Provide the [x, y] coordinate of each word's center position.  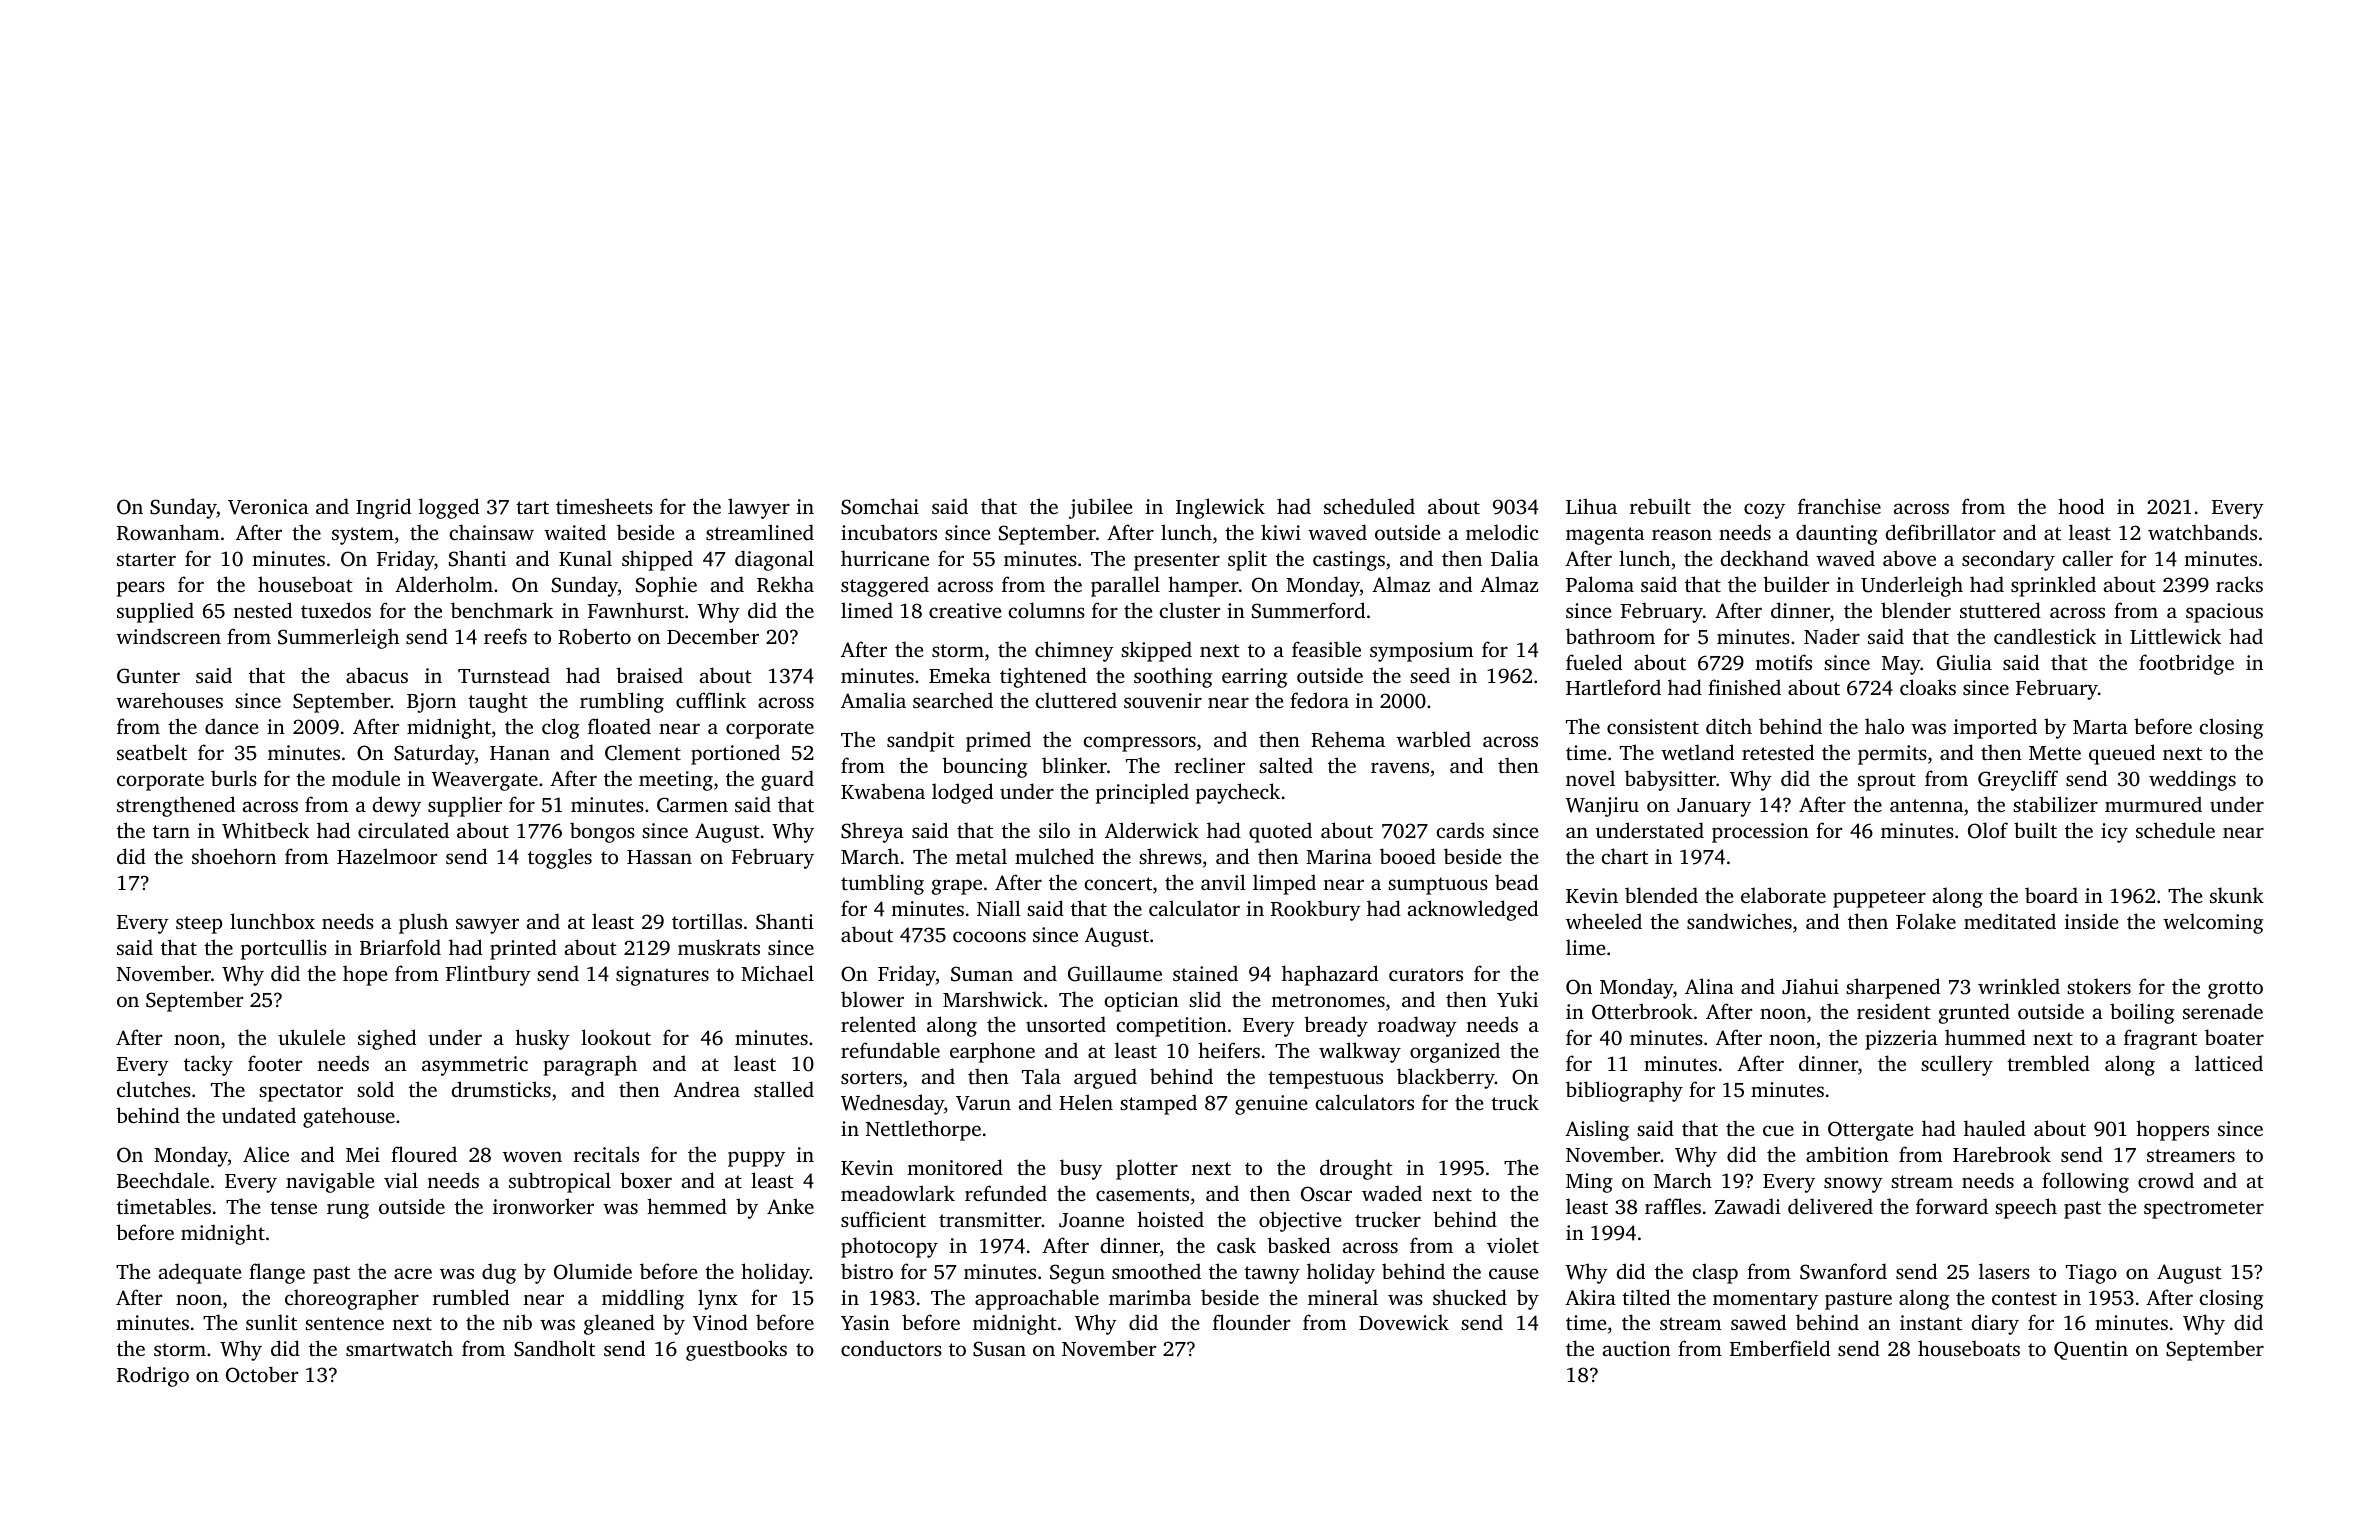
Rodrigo [153, 1376]
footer [275, 1063]
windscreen [168, 636]
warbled [1434, 739]
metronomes [1328, 1000]
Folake [1926, 921]
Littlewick [2175, 636]
